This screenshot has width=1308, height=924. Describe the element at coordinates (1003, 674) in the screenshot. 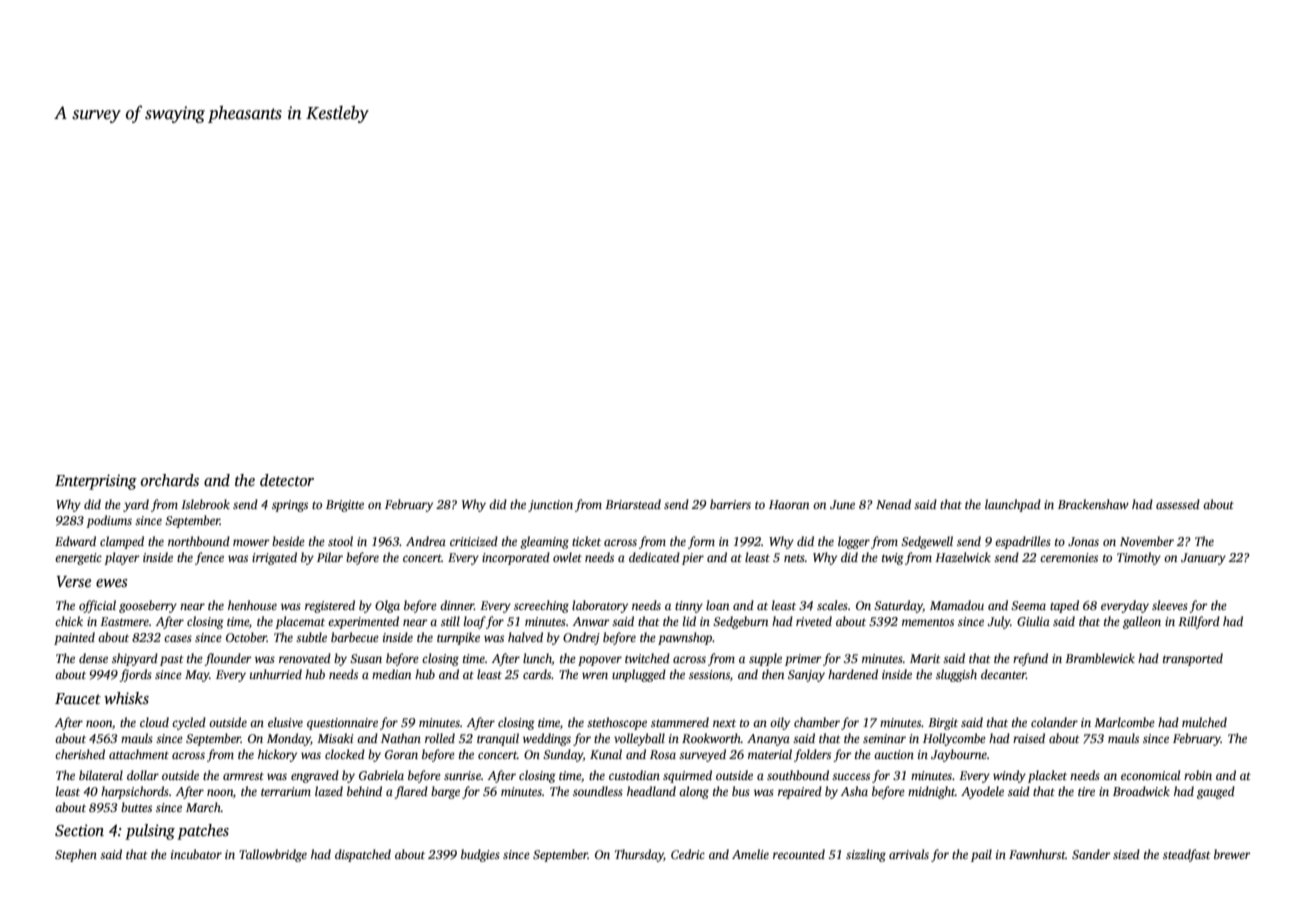

I see `decanter` at that location.
